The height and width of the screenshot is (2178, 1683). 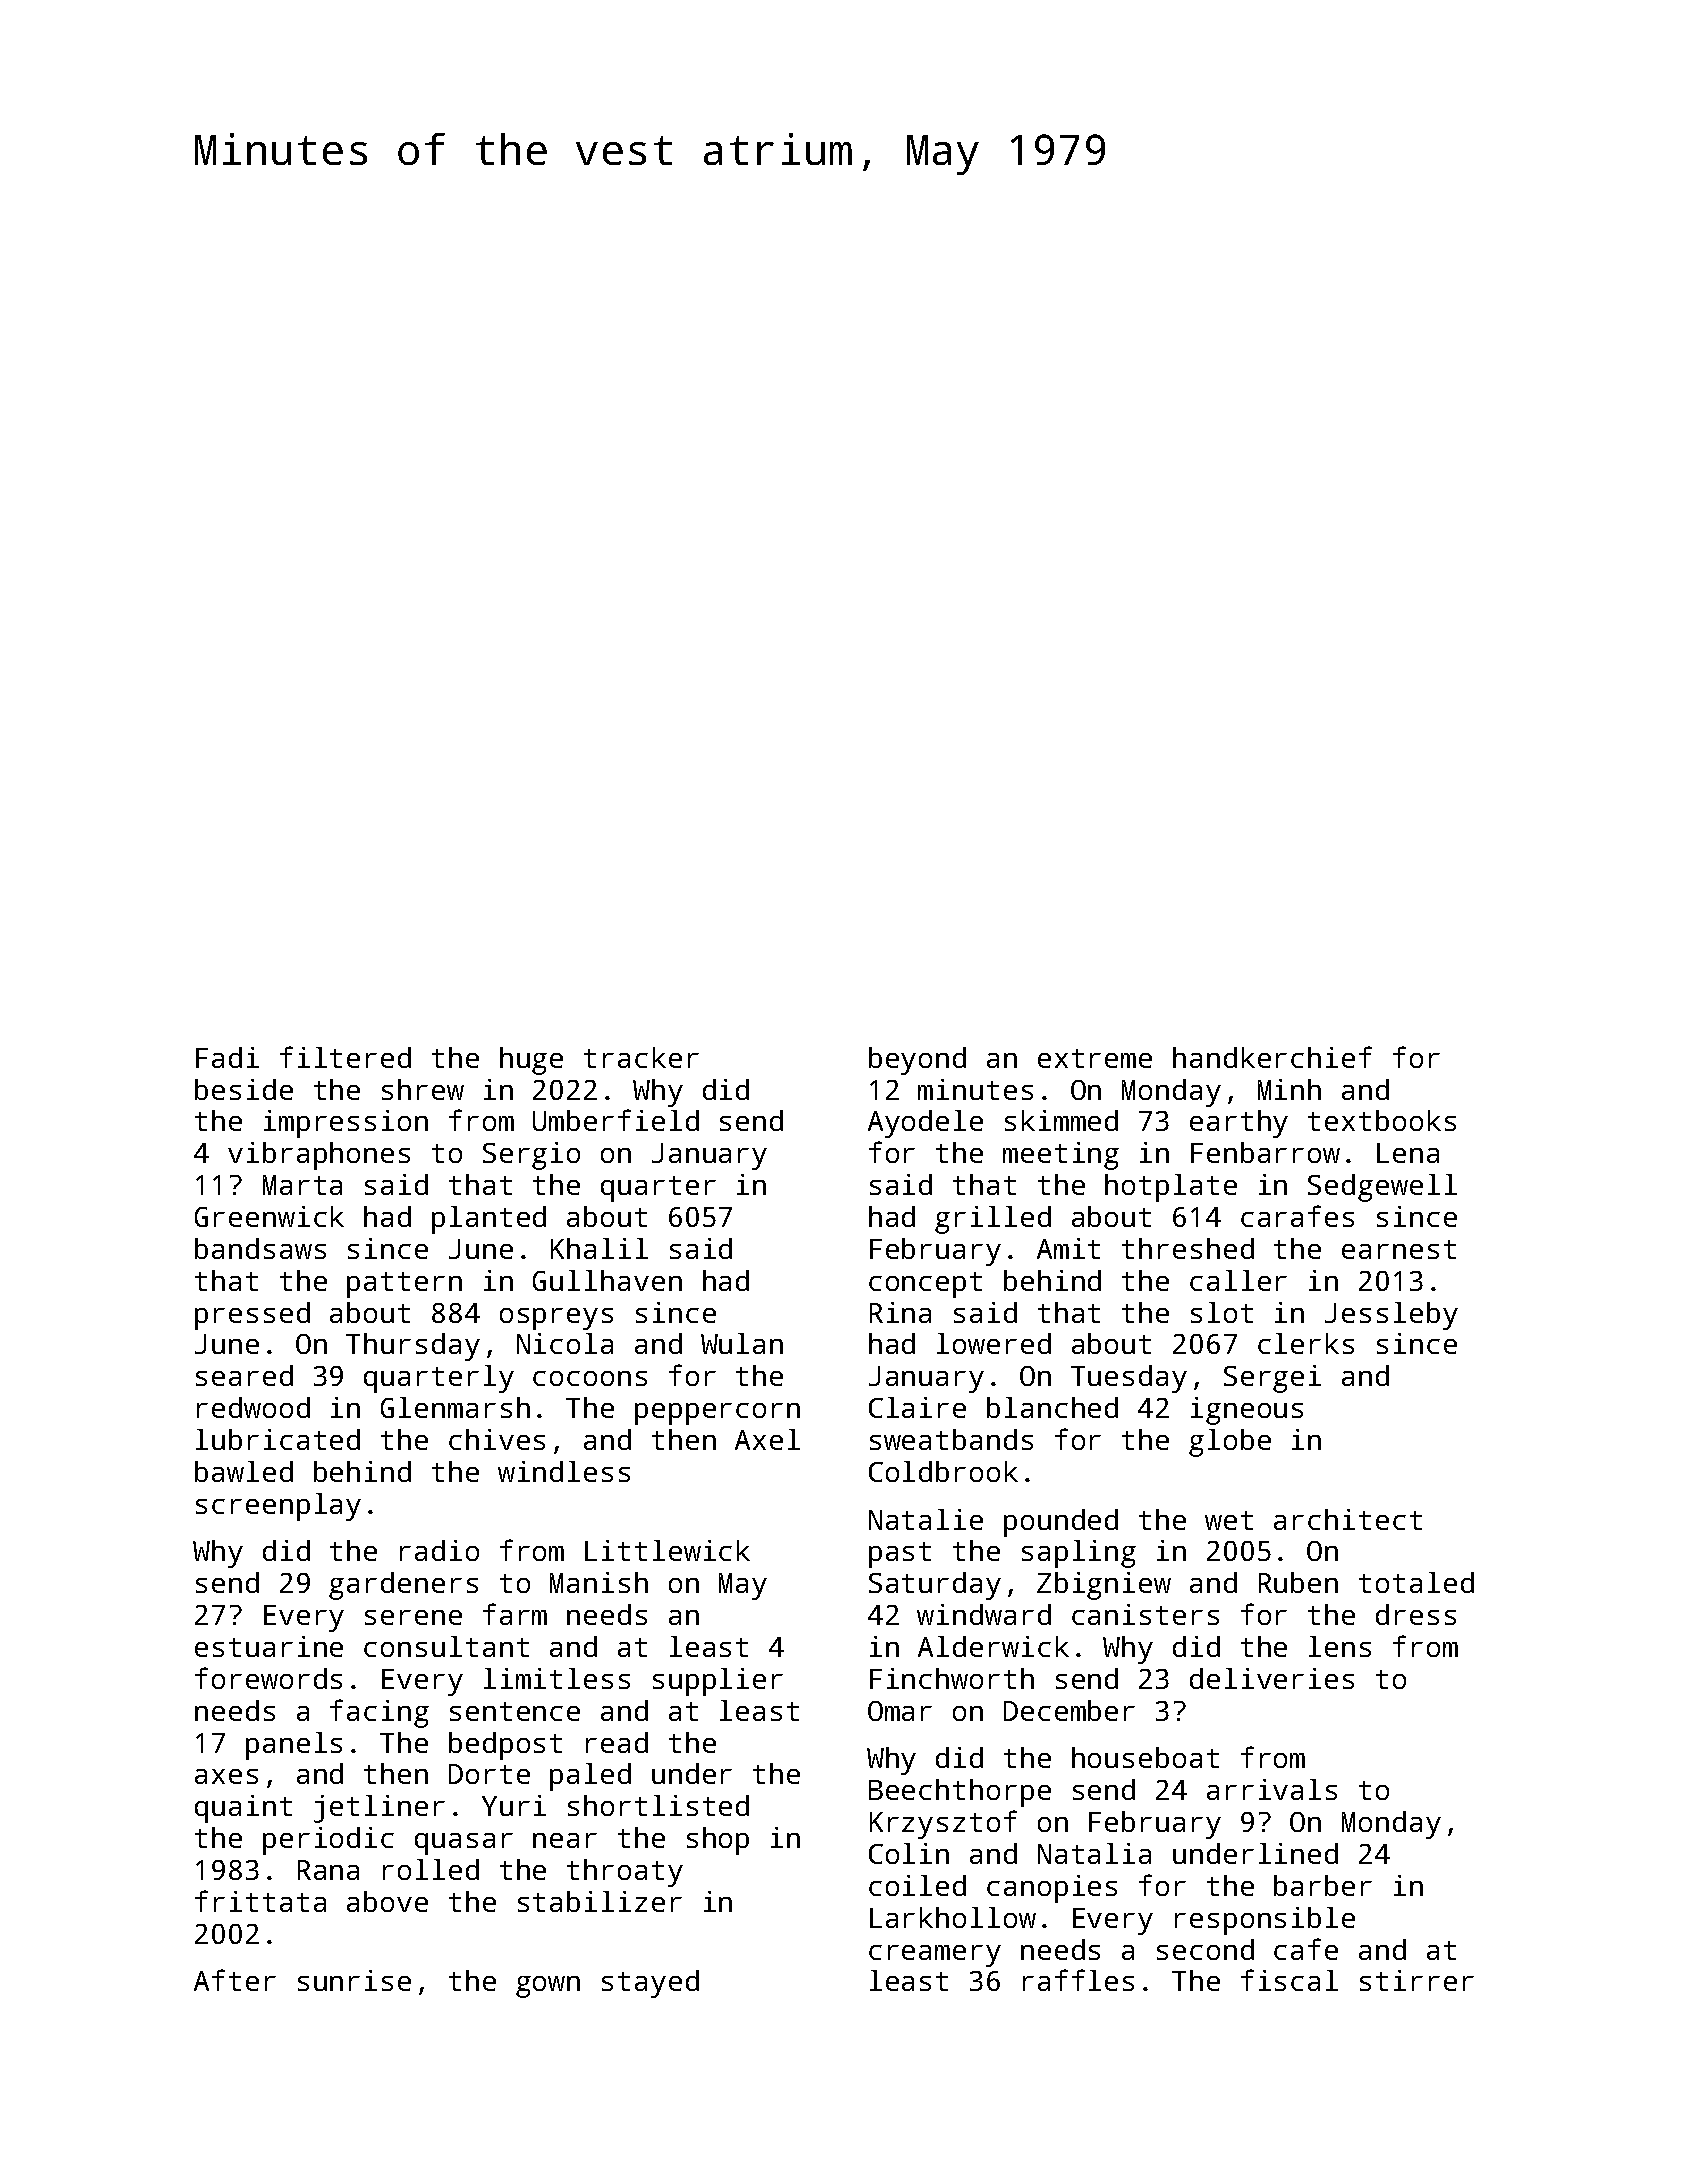 What do you see at coordinates (1289, 1980) in the screenshot?
I see `fiscal` at bounding box center [1289, 1980].
